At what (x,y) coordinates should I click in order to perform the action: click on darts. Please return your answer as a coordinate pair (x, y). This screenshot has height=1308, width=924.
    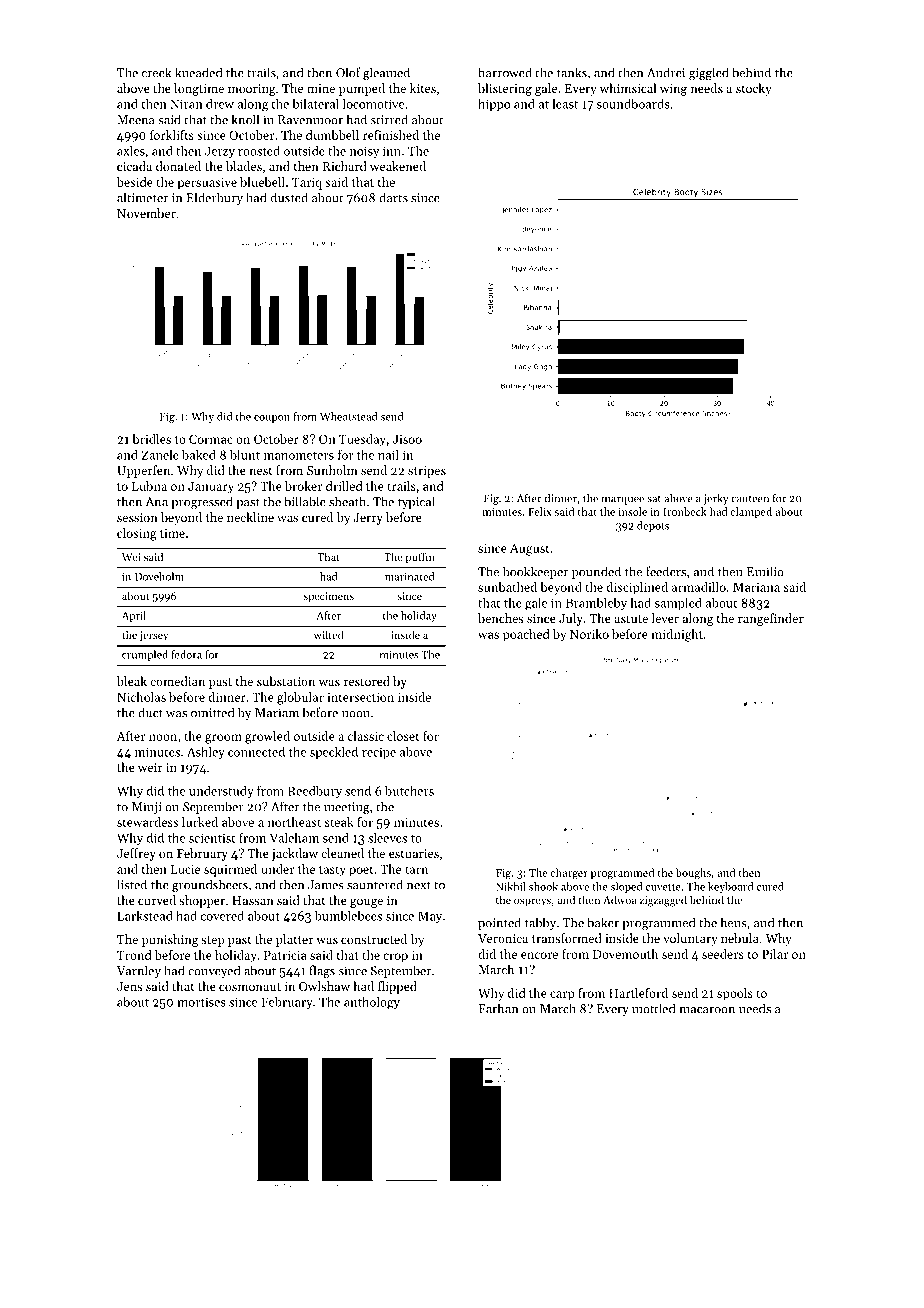
    Looking at the image, I should click on (393, 197).
